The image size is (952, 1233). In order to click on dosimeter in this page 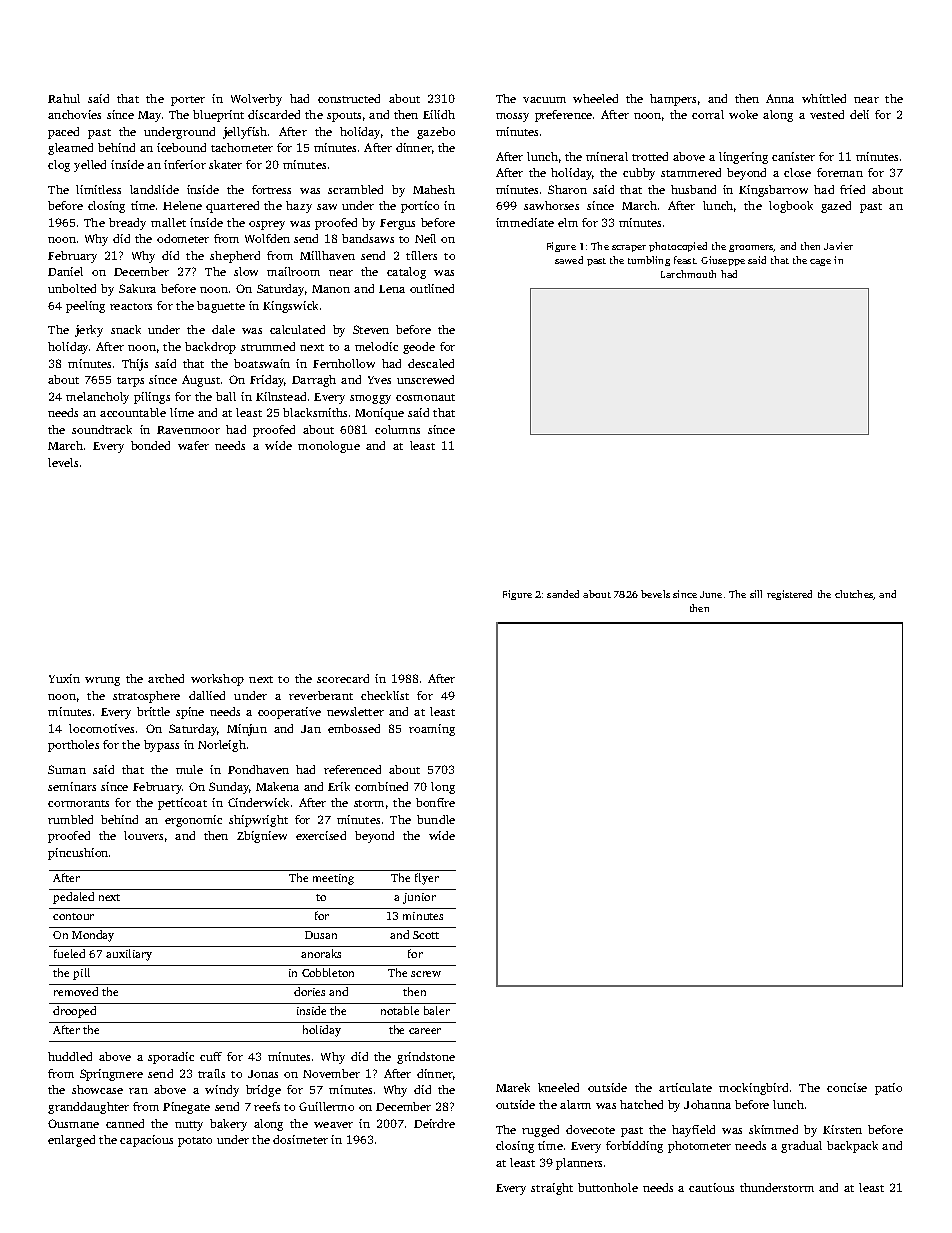, I will do `click(300, 1139)`.
